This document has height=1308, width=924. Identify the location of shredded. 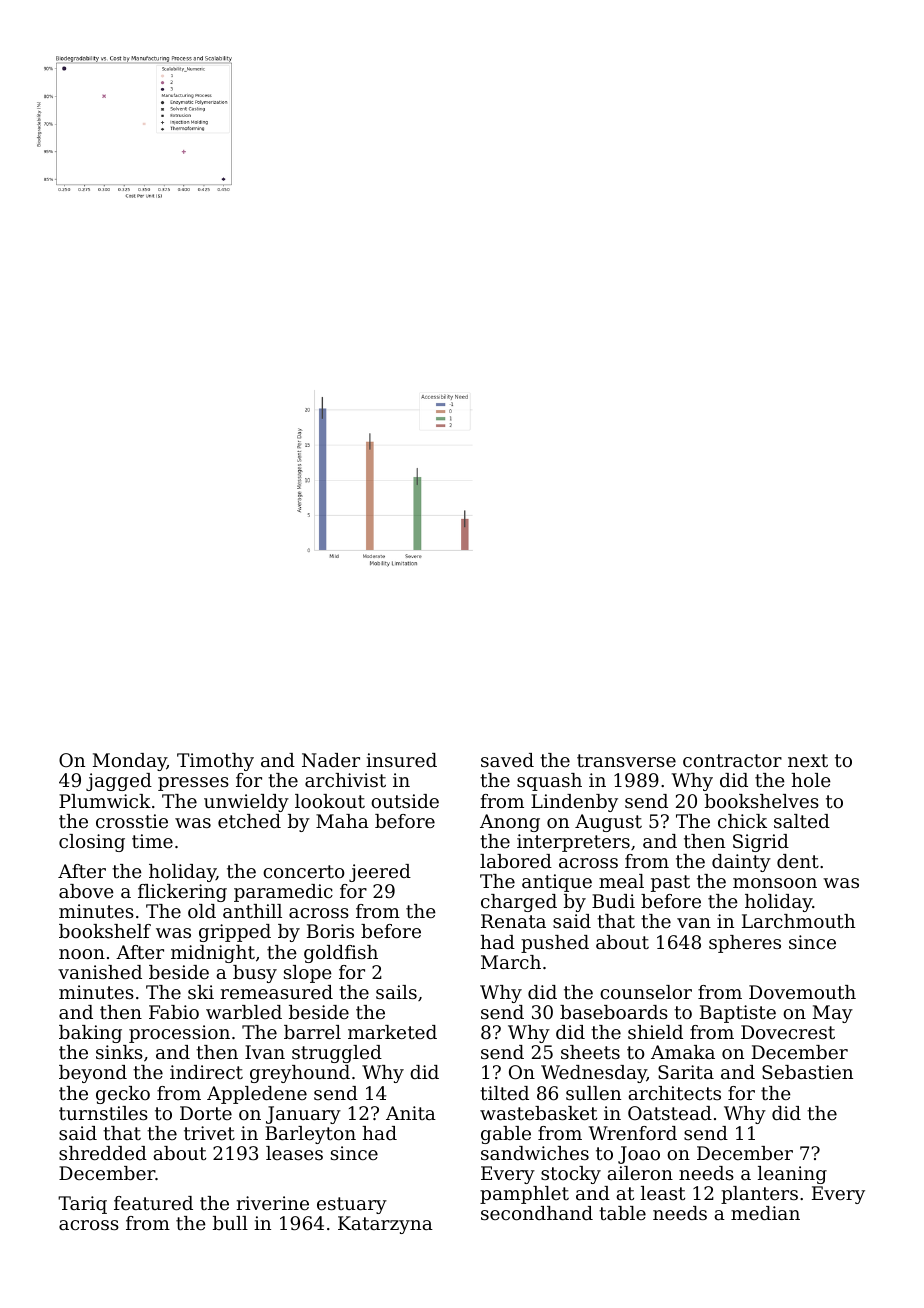
(103, 1153).
